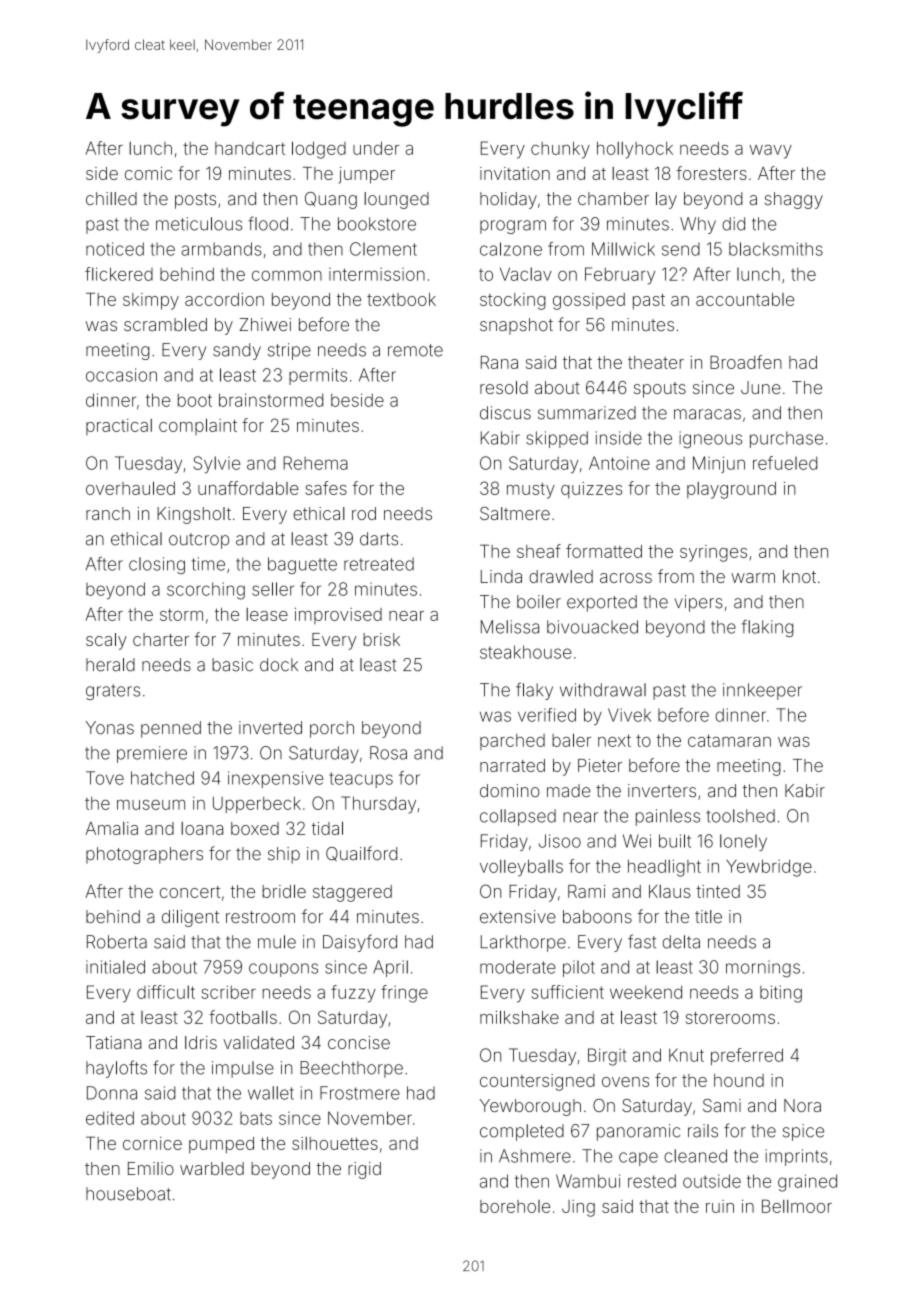 The width and height of the screenshot is (924, 1308). I want to click on blacksmiths, so click(776, 249).
